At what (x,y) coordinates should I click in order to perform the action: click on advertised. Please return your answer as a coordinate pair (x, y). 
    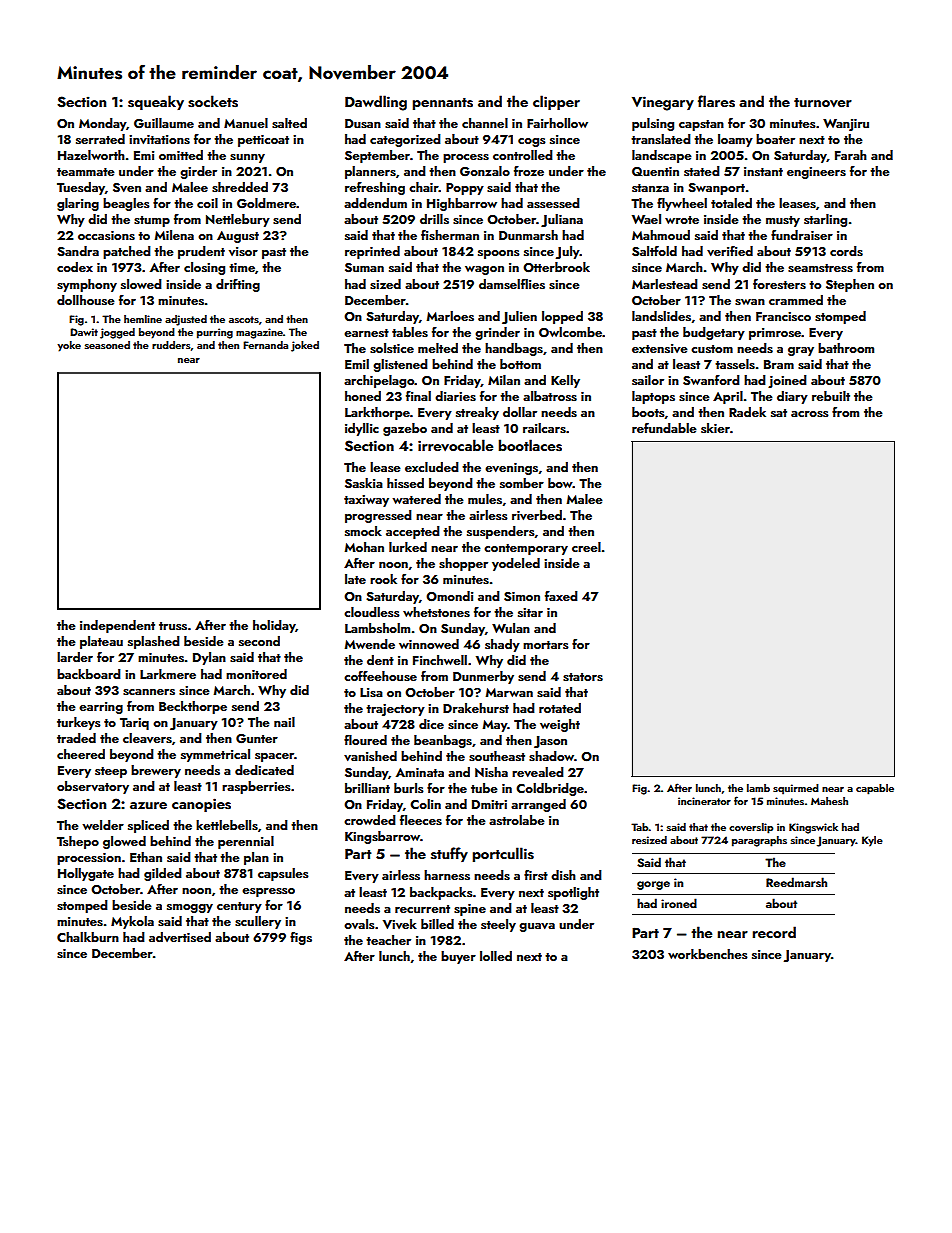
    Looking at the image, I should click on (180, 937).
